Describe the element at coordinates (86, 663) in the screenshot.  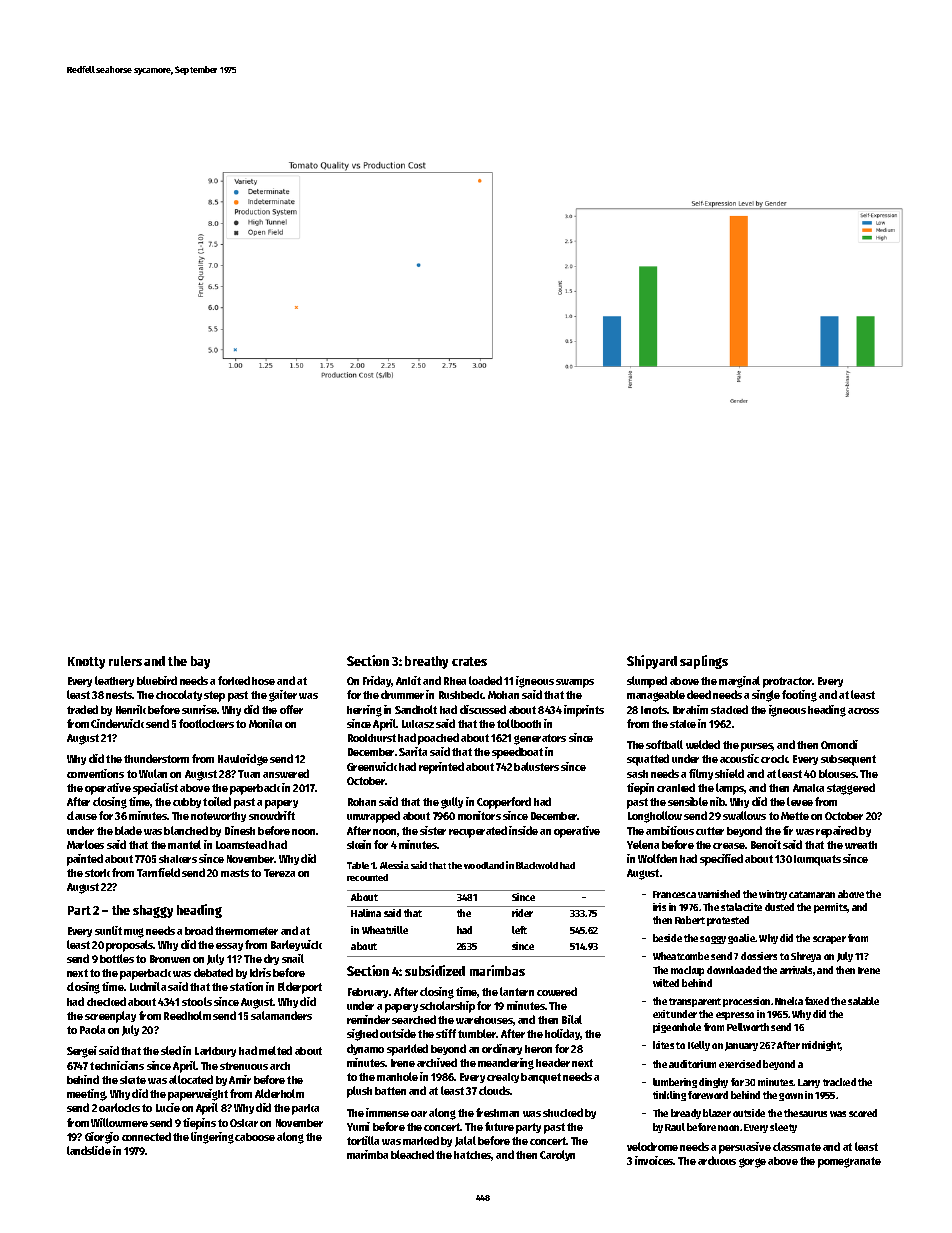
I see `Knotty` at that location.
